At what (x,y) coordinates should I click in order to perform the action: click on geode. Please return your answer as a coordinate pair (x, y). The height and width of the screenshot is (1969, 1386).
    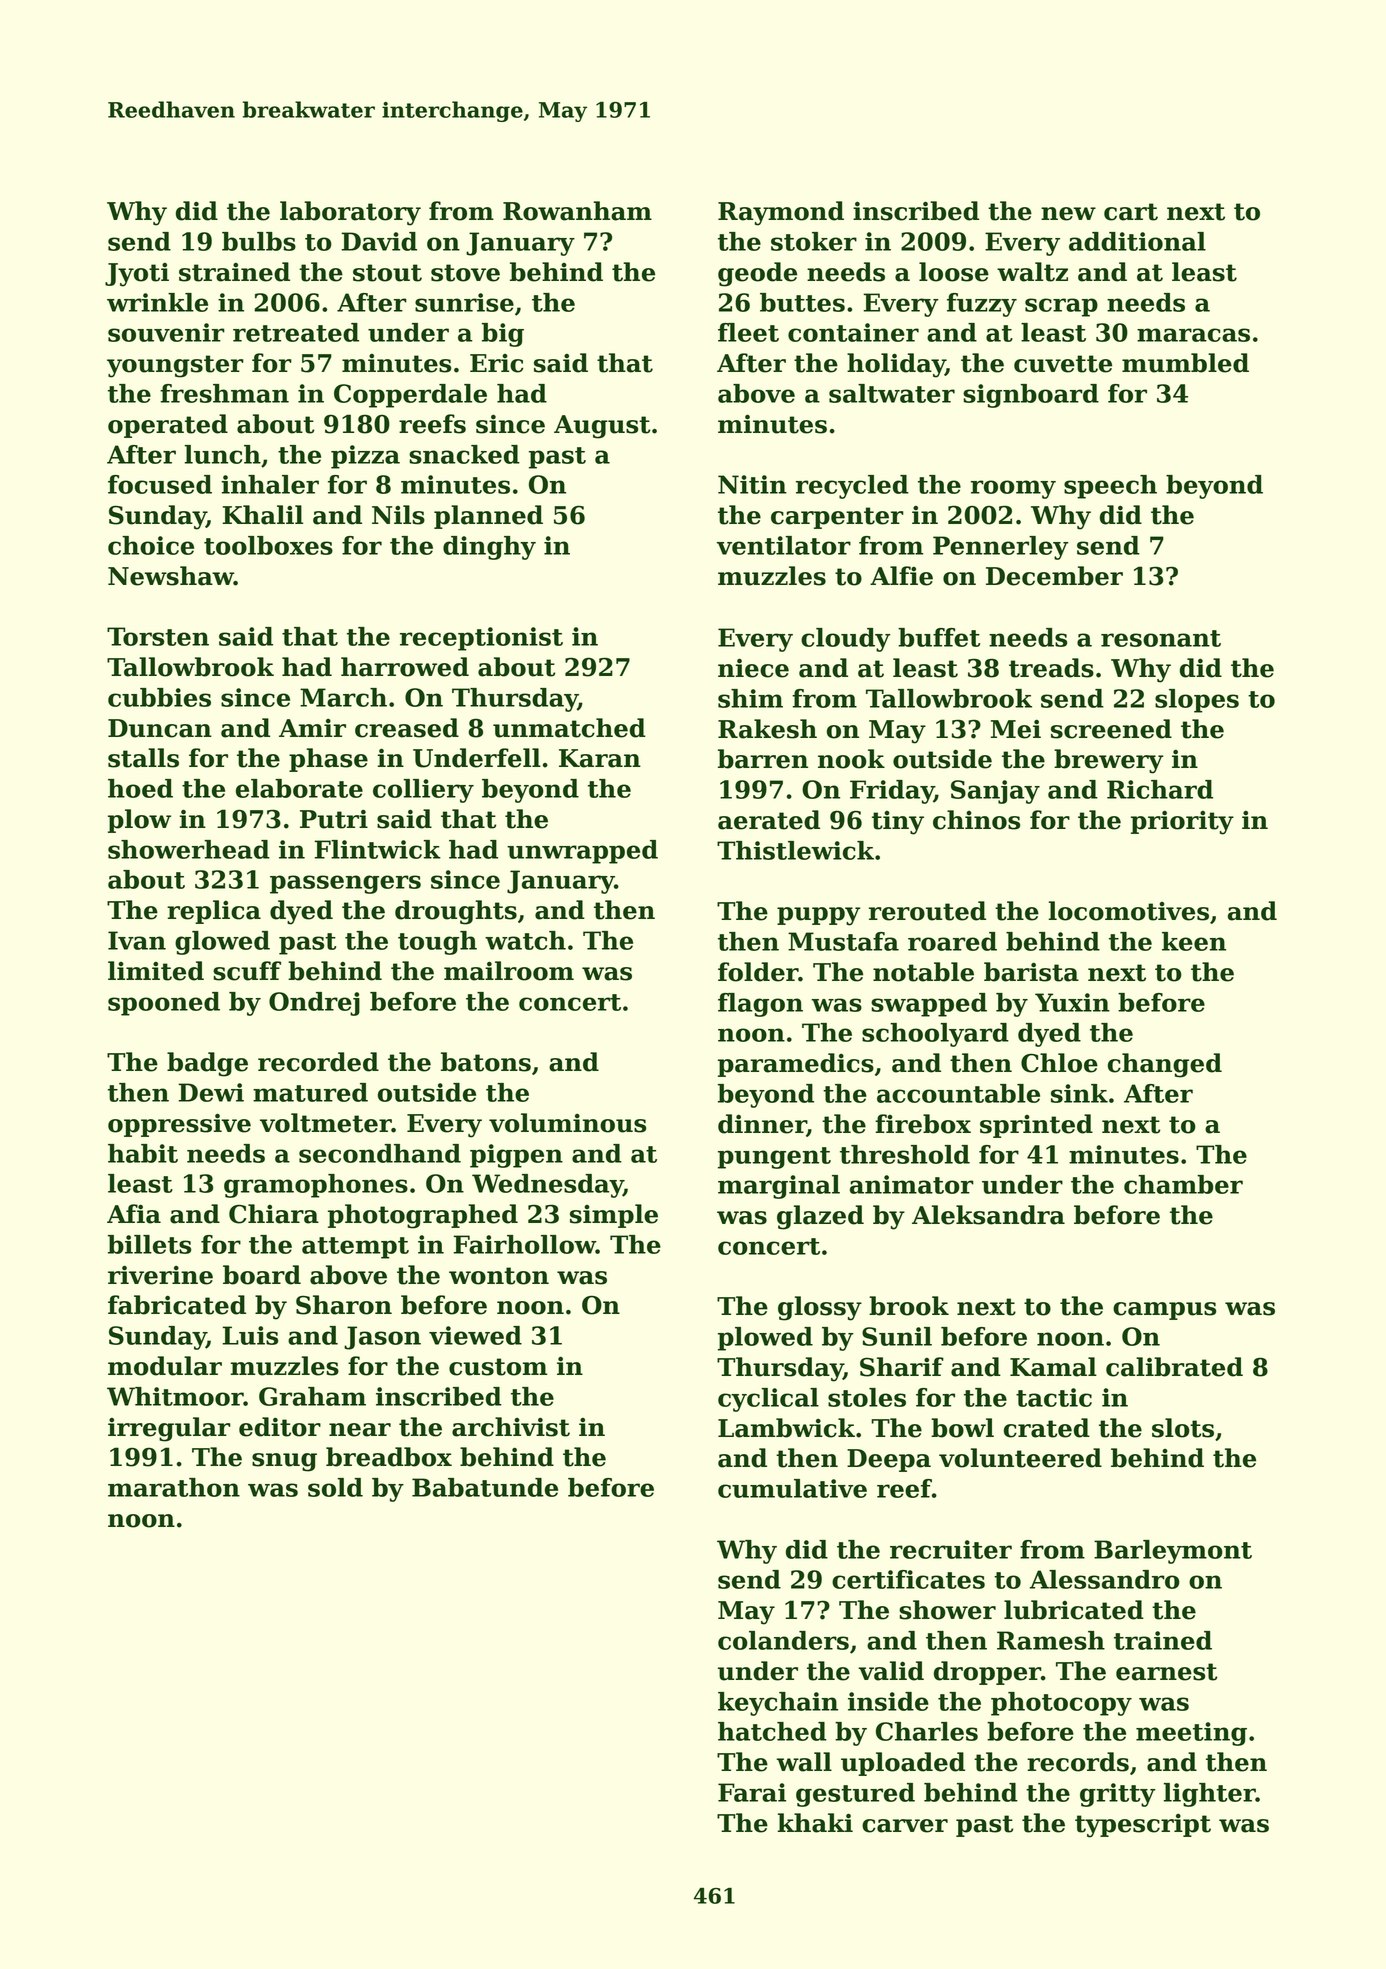
    Looking at the image, I should click on (757, 274).
